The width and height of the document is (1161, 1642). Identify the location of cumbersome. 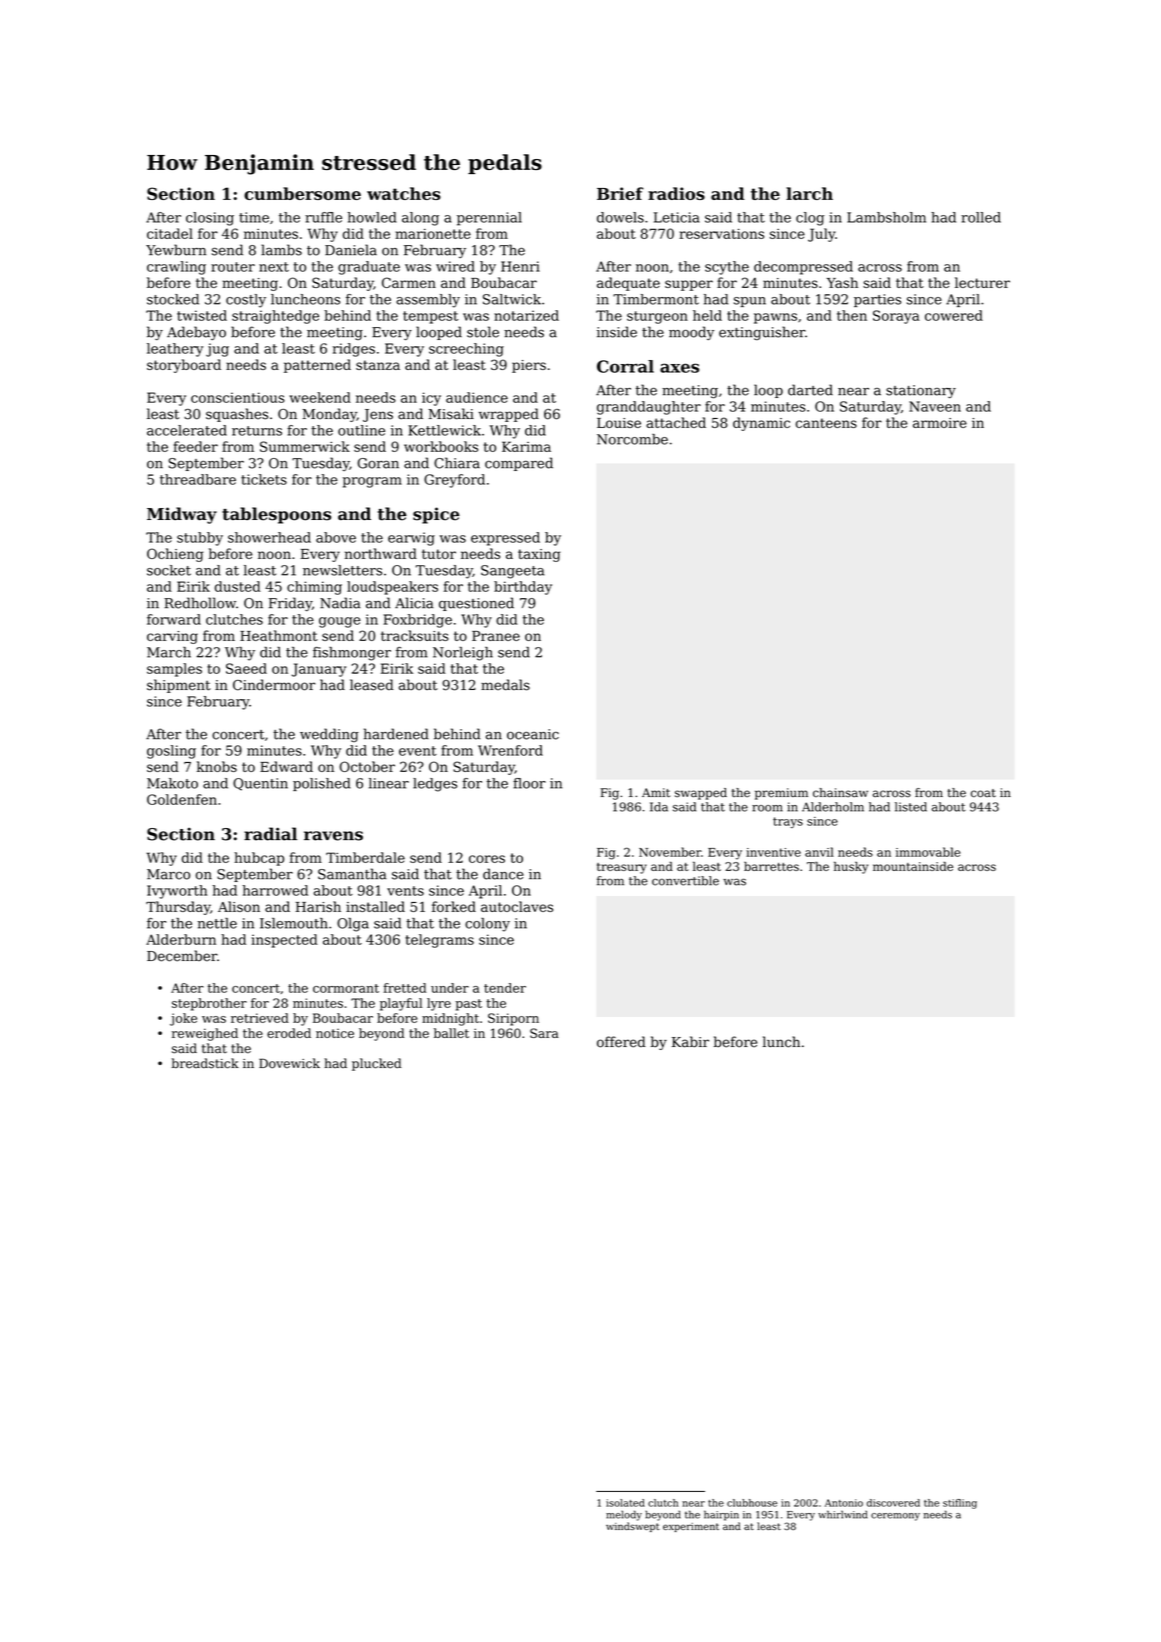
(302, 193).
